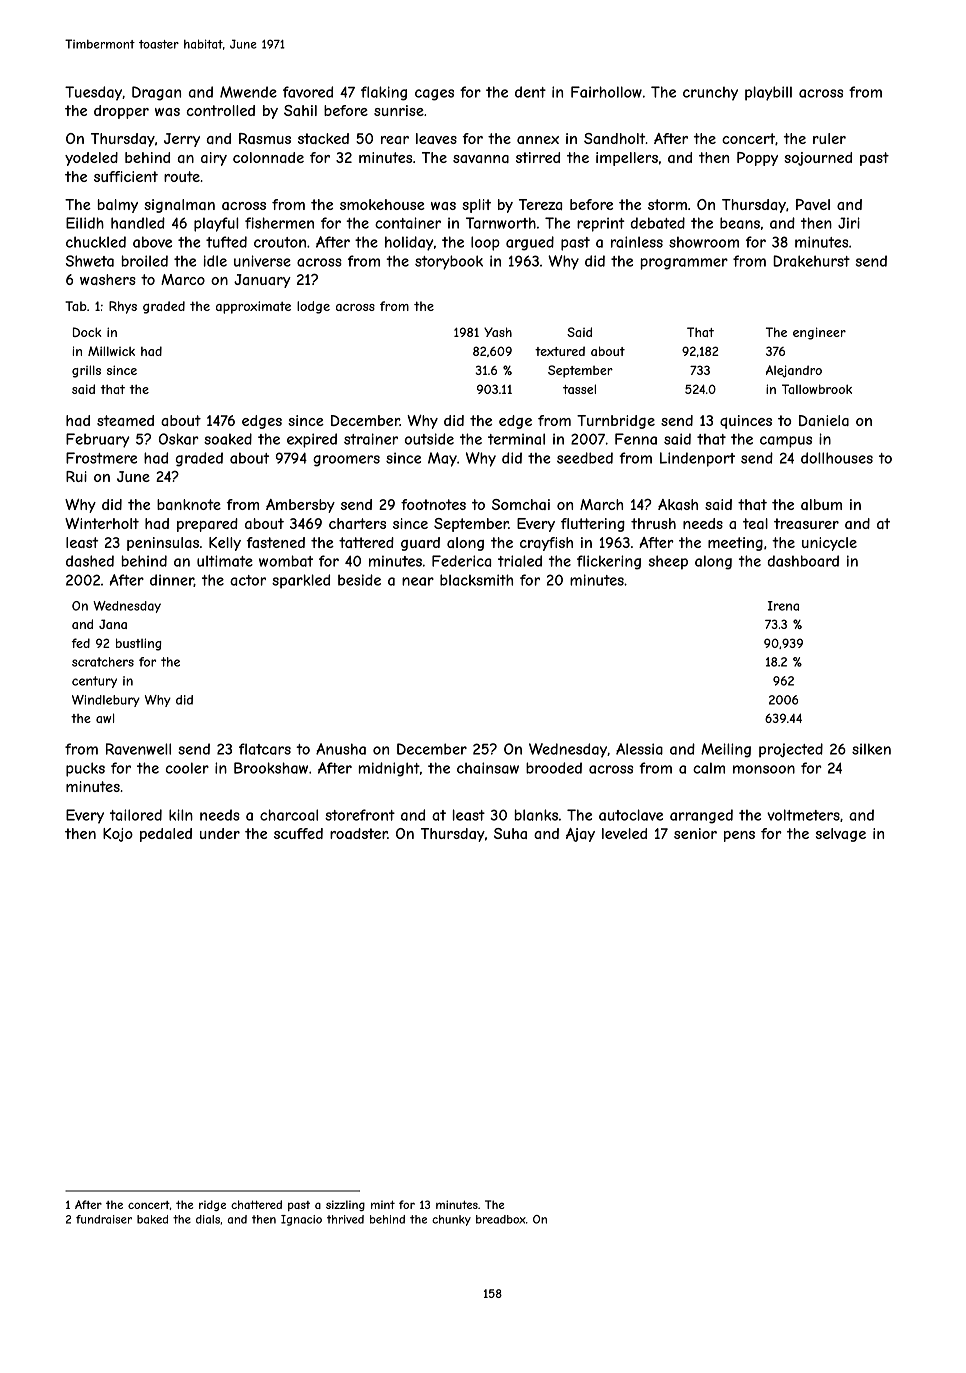  Describe the element at coordinates (783, 606) in the screenshot. I see `Irena` at that location.
